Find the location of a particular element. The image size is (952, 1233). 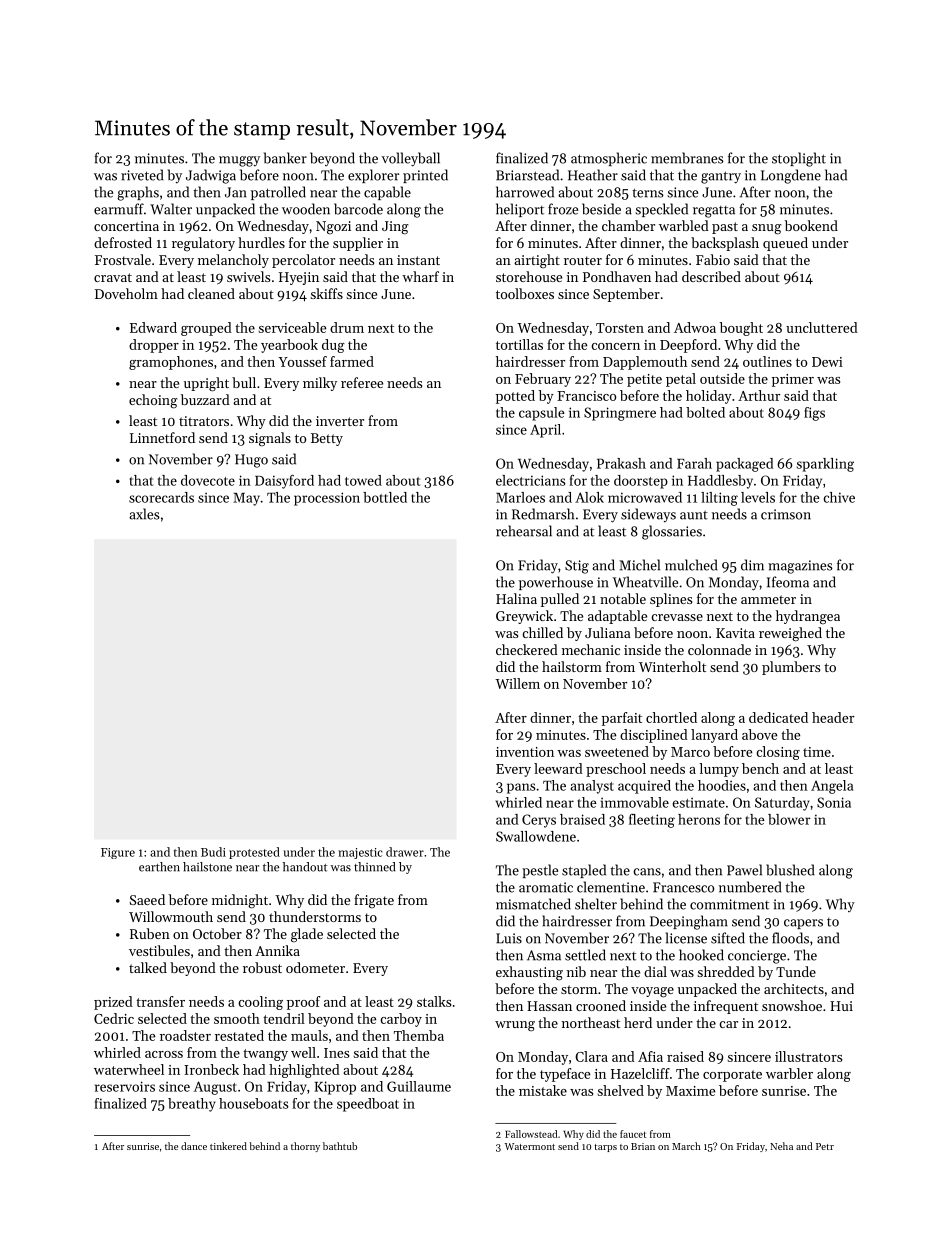

Heather is located at coordinates (593, 175).
